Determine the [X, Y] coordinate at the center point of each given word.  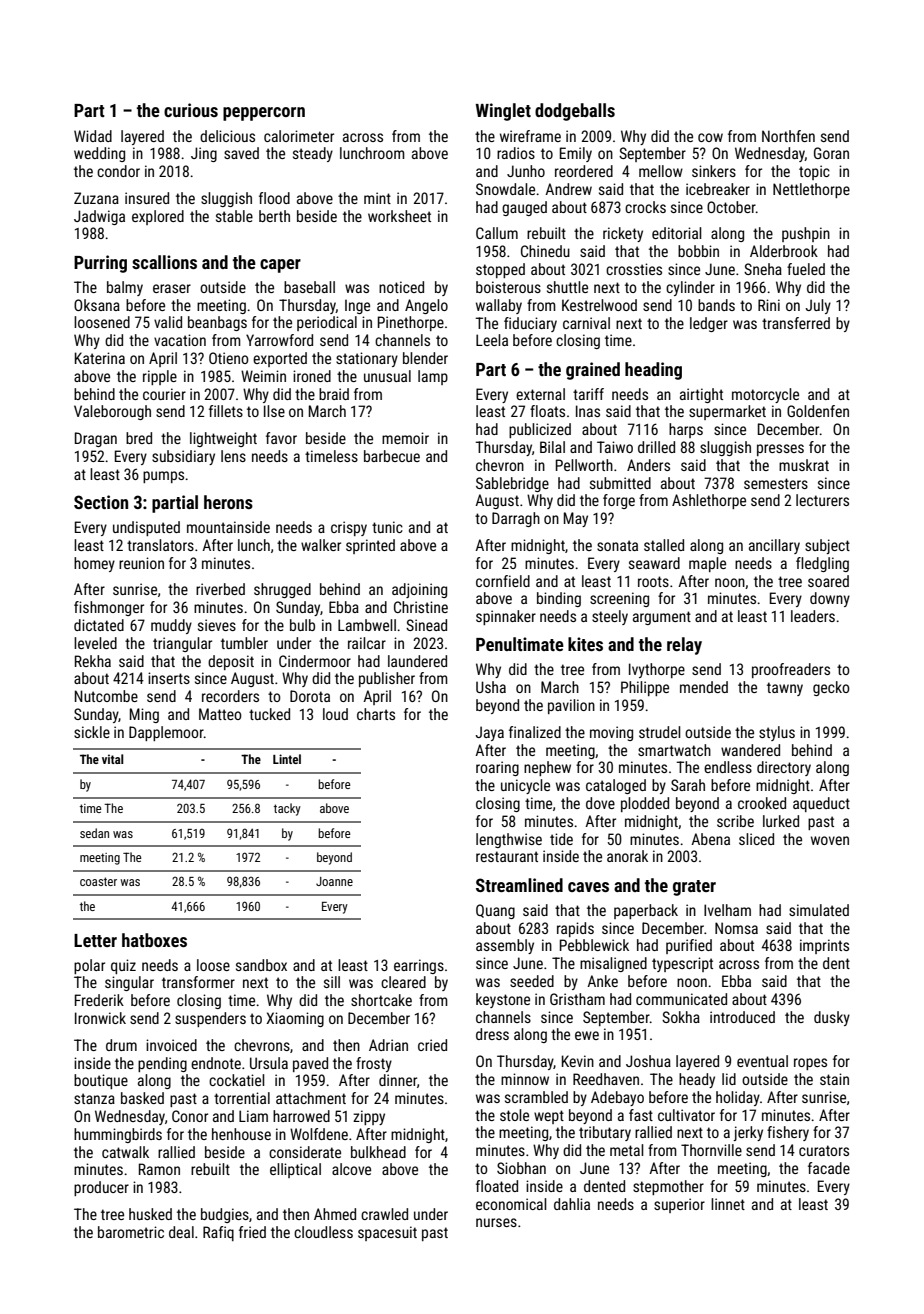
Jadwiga [99, 217]
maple [707, 564]
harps [686, 430]
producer [101, 1188]
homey [94, 564]
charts [376, 714]
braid [334, 394]
